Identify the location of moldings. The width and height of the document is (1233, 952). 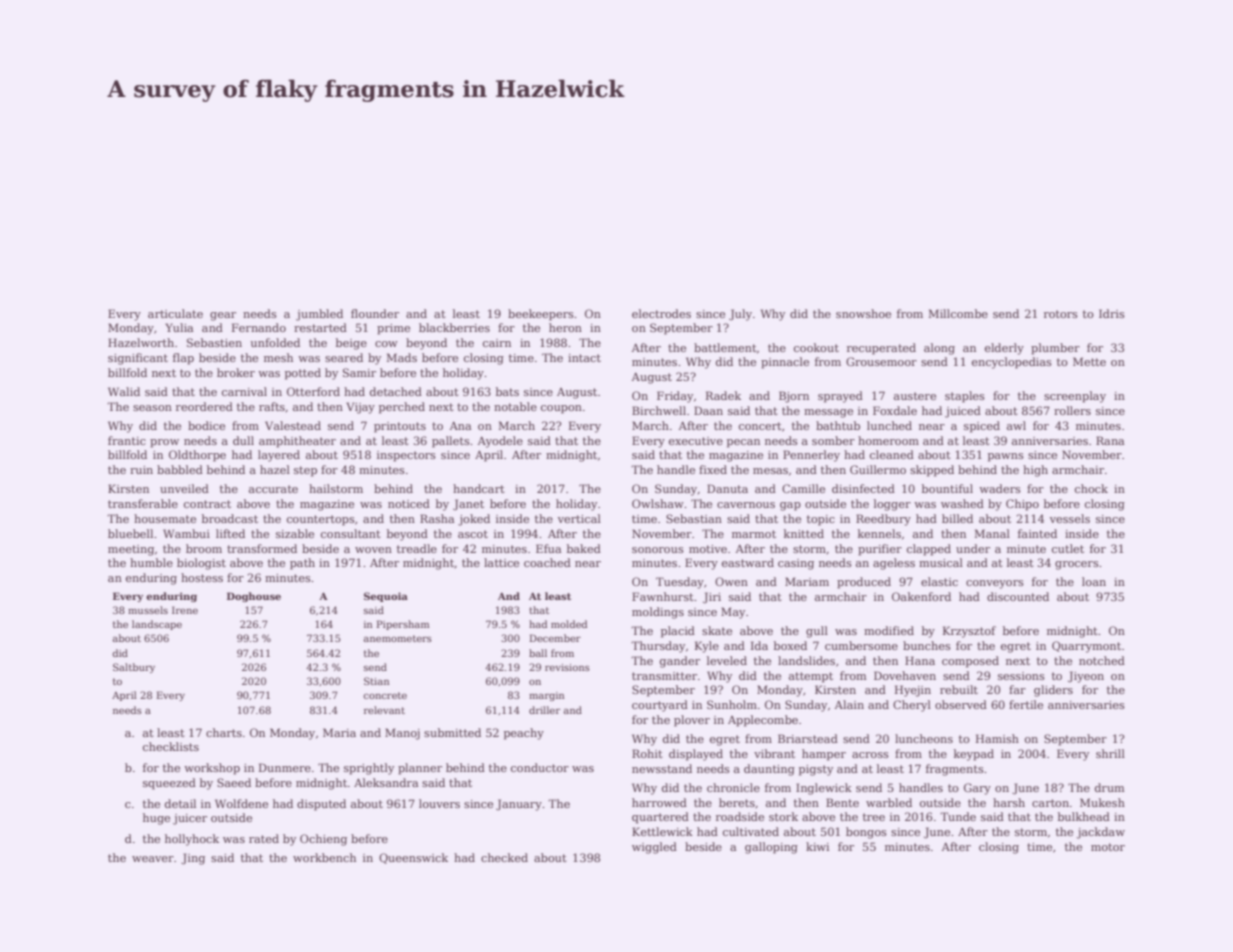
(658, 613).
